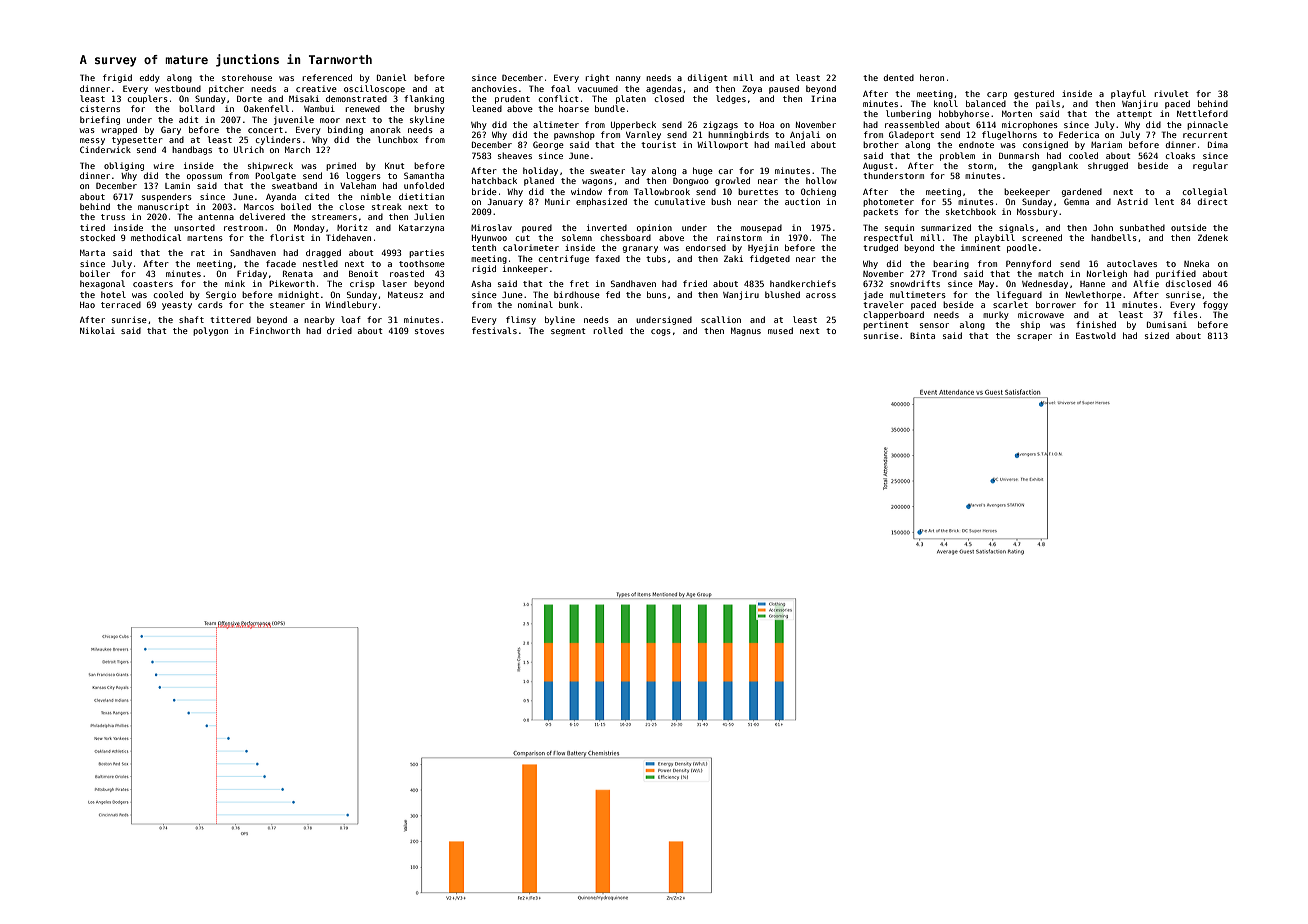 The width and height of the screenshot is (1308, 924). What do you see at coordinates (1215, 305) in the screenshot?
I see `foggy` at bounding box center [1215, 305].
